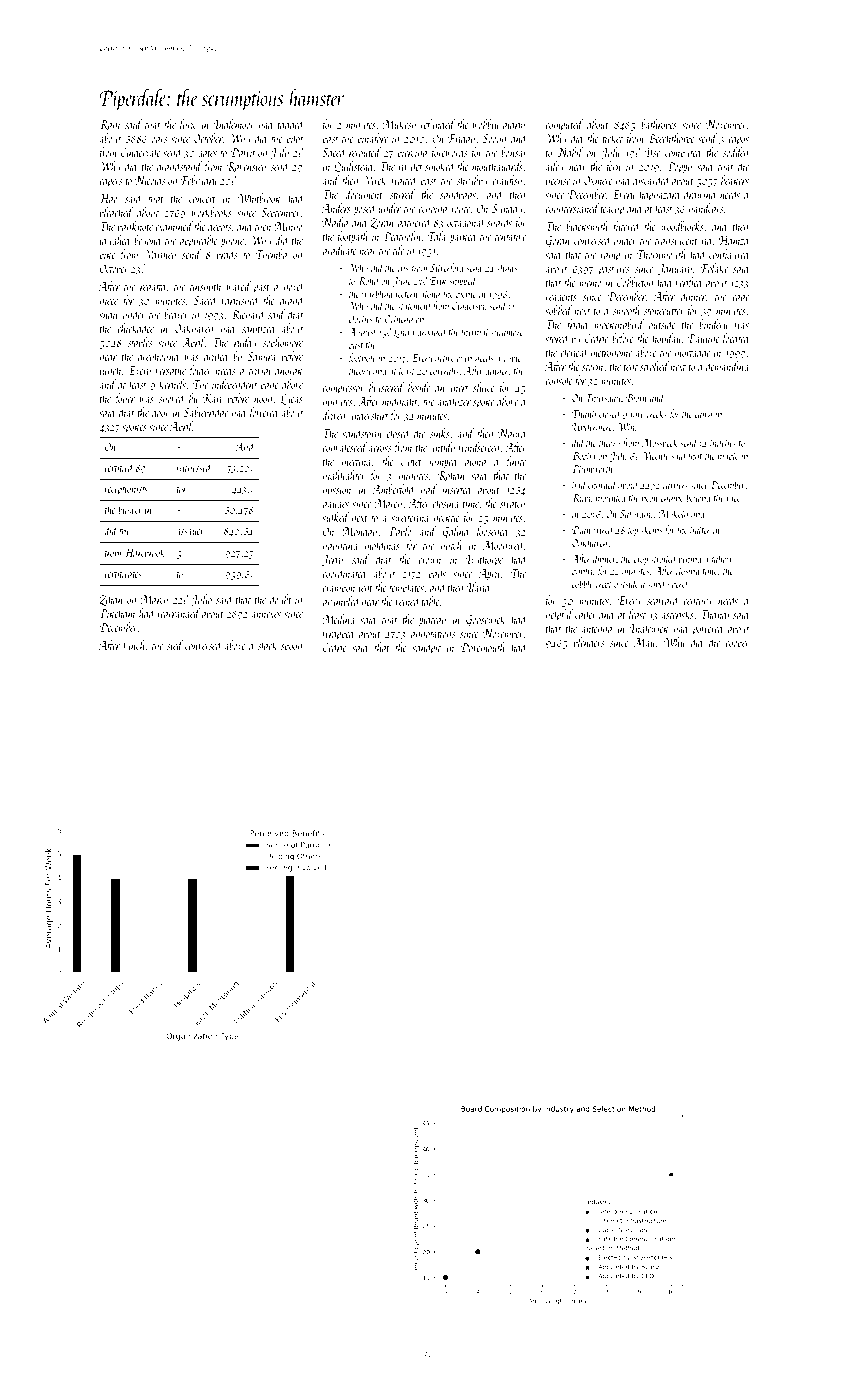  I want to click on footnote, so click(361, 358).
